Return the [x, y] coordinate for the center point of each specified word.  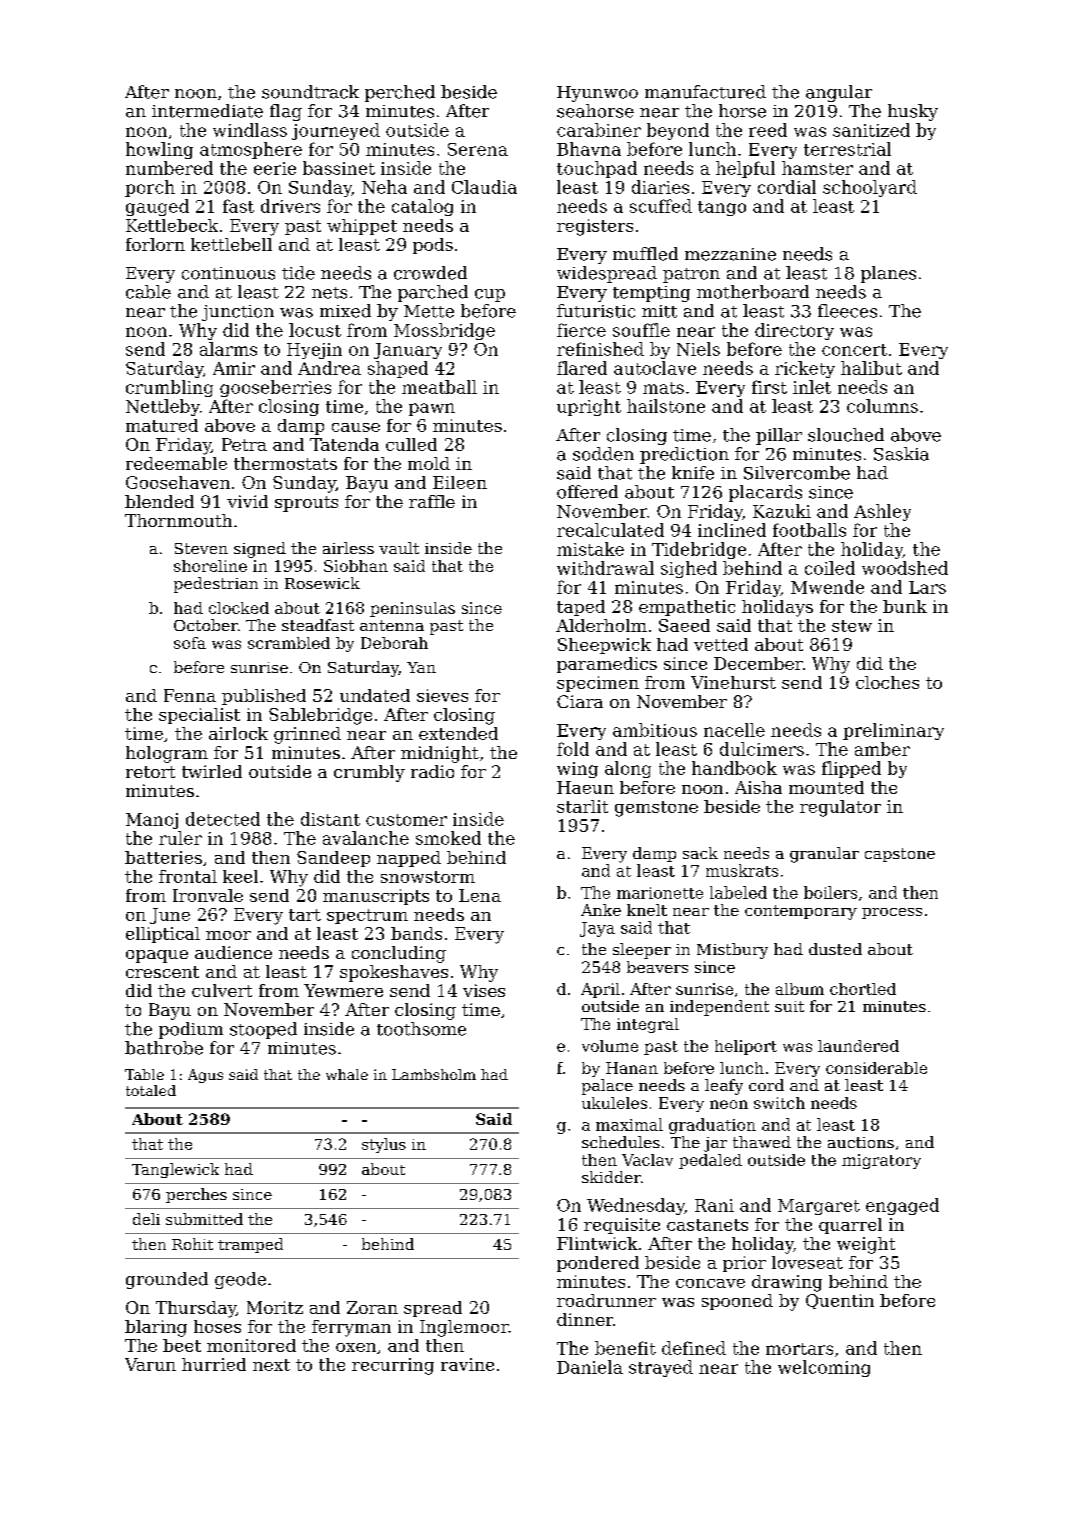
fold [573, 749]
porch [150, 188]
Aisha [758, 787]
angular [839, 93]
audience [233, 952]
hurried [214, 1364]
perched [400, 93]
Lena [480, 895]
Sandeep [333, 859]
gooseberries [275, 388]
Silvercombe [797, 473]
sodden [603, 454]
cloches [887, 682]
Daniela [590, 1367]
